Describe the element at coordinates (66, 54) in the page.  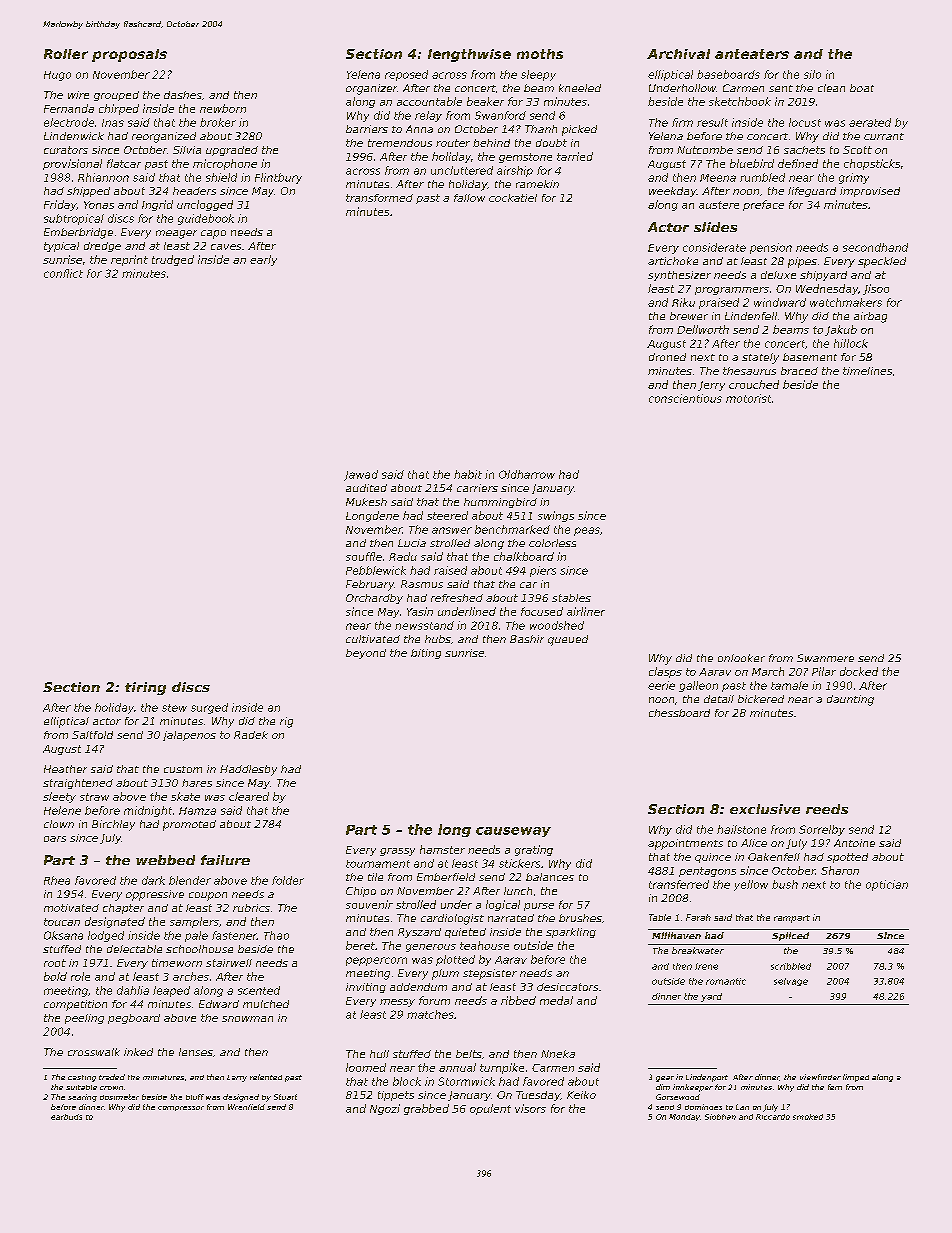
I see `Roller` at that location.
